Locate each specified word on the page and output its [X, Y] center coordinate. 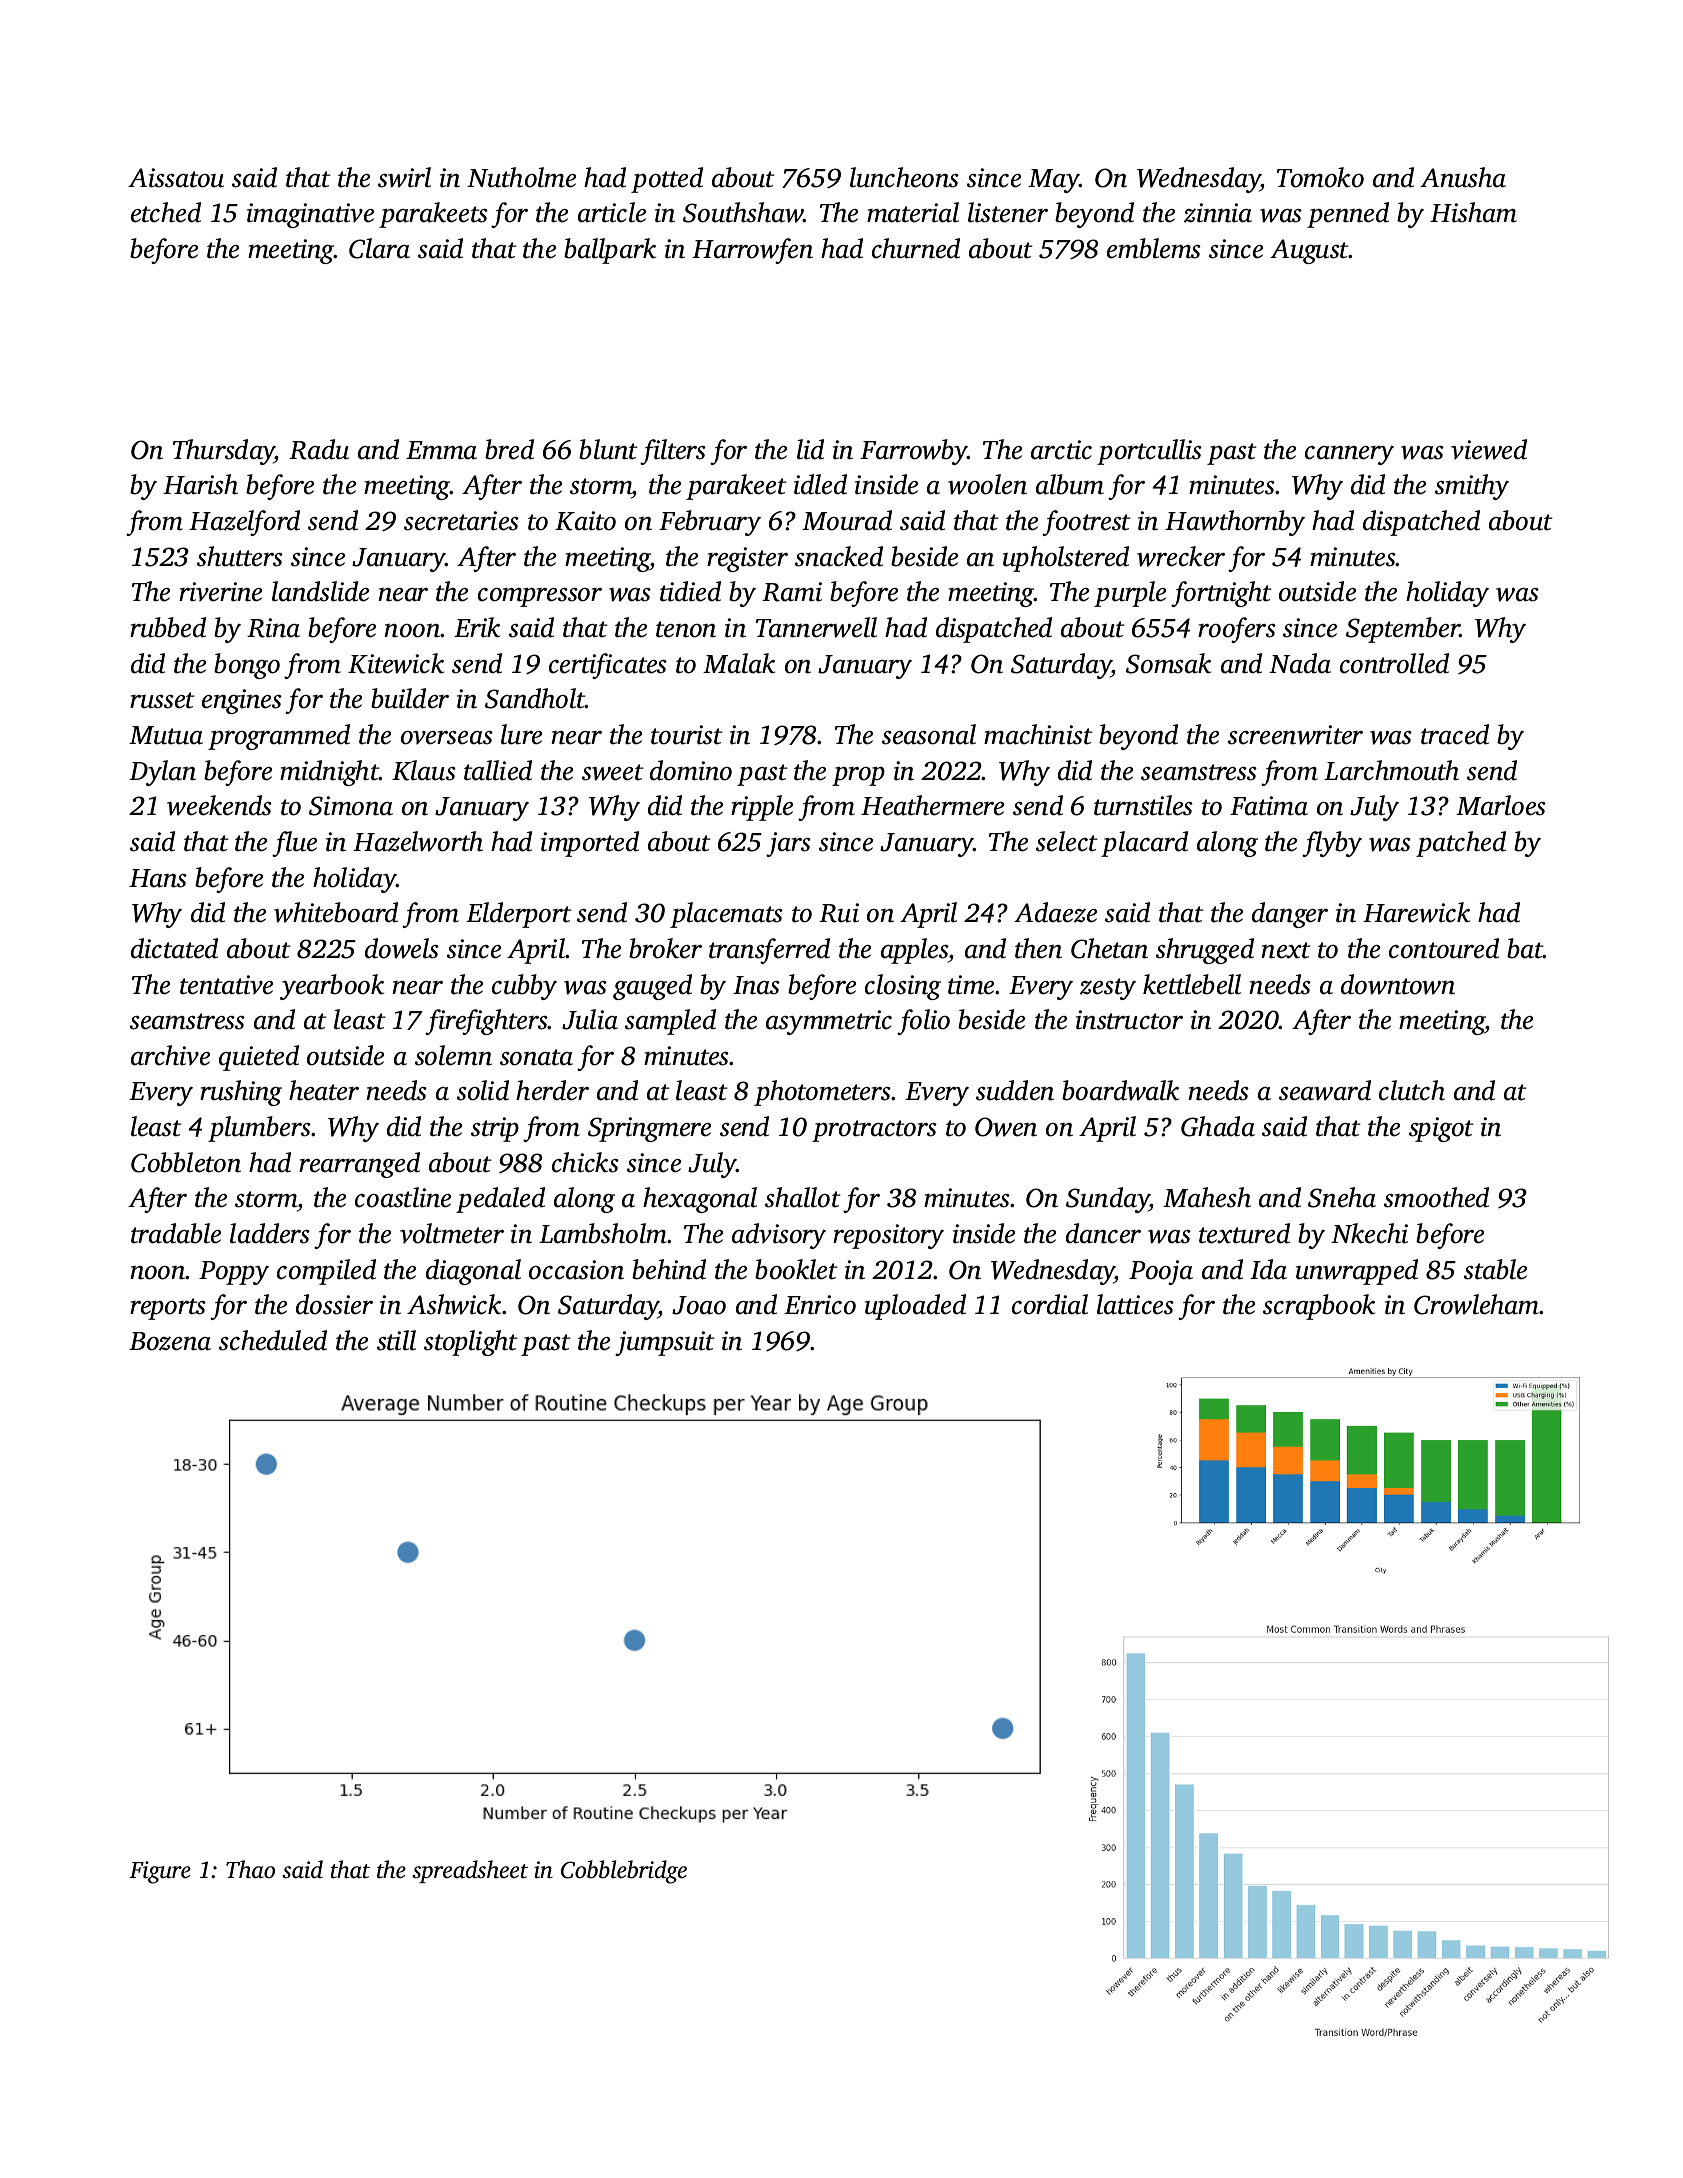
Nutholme [521, 177]
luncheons [904, 177]
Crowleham [1477, 1304]
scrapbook [1319, 1307]
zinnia [1218, 213]
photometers [822, 1093]
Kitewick [396, 663]
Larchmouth [1391, 770]
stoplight [471, 1343]
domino [691, 770]
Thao [250, 1869]
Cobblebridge [624, 1872]
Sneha [1342, 1197]
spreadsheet [470, 1871]
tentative [226, 985]
